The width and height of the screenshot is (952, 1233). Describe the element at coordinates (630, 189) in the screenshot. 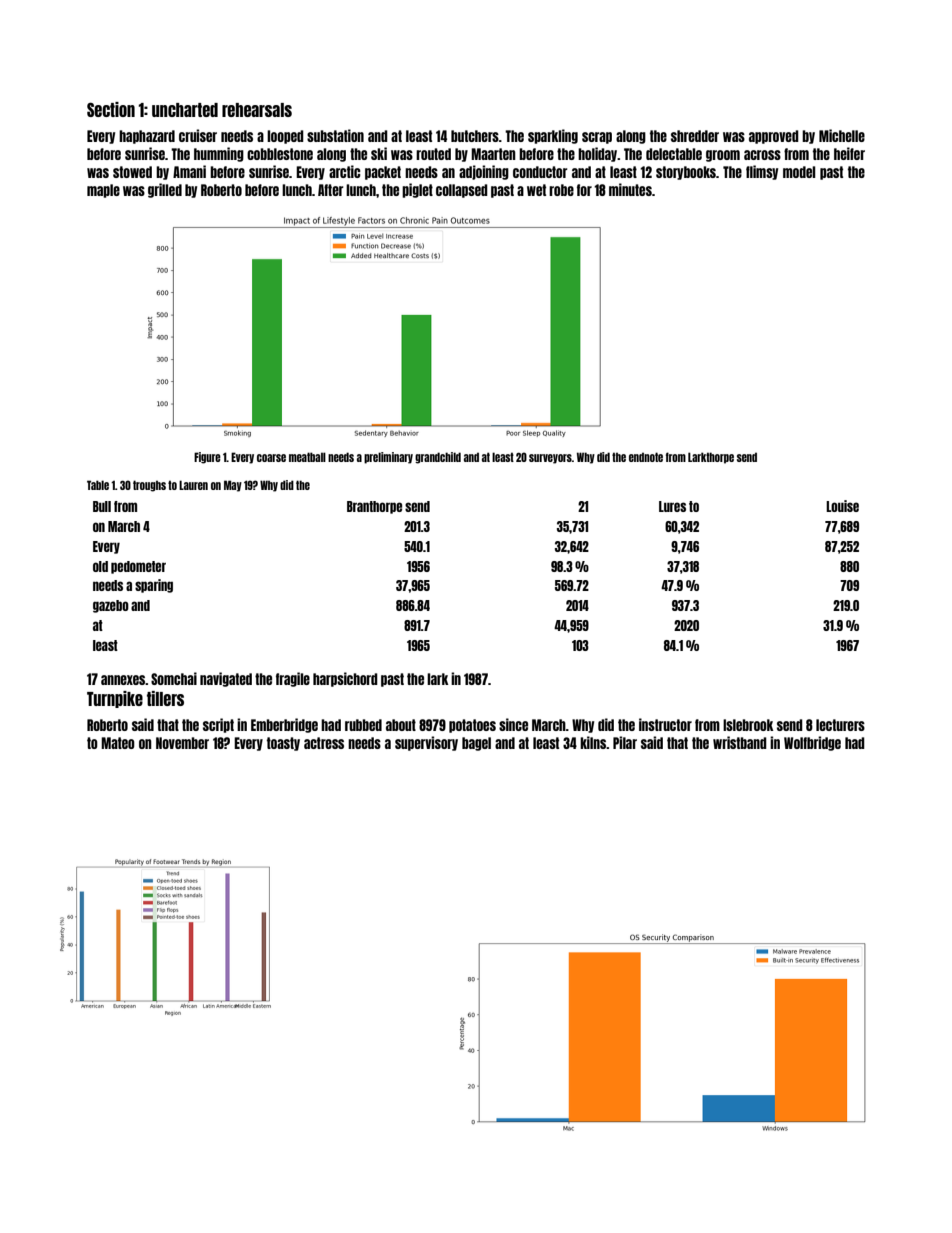

I see `minutes` at that location.
